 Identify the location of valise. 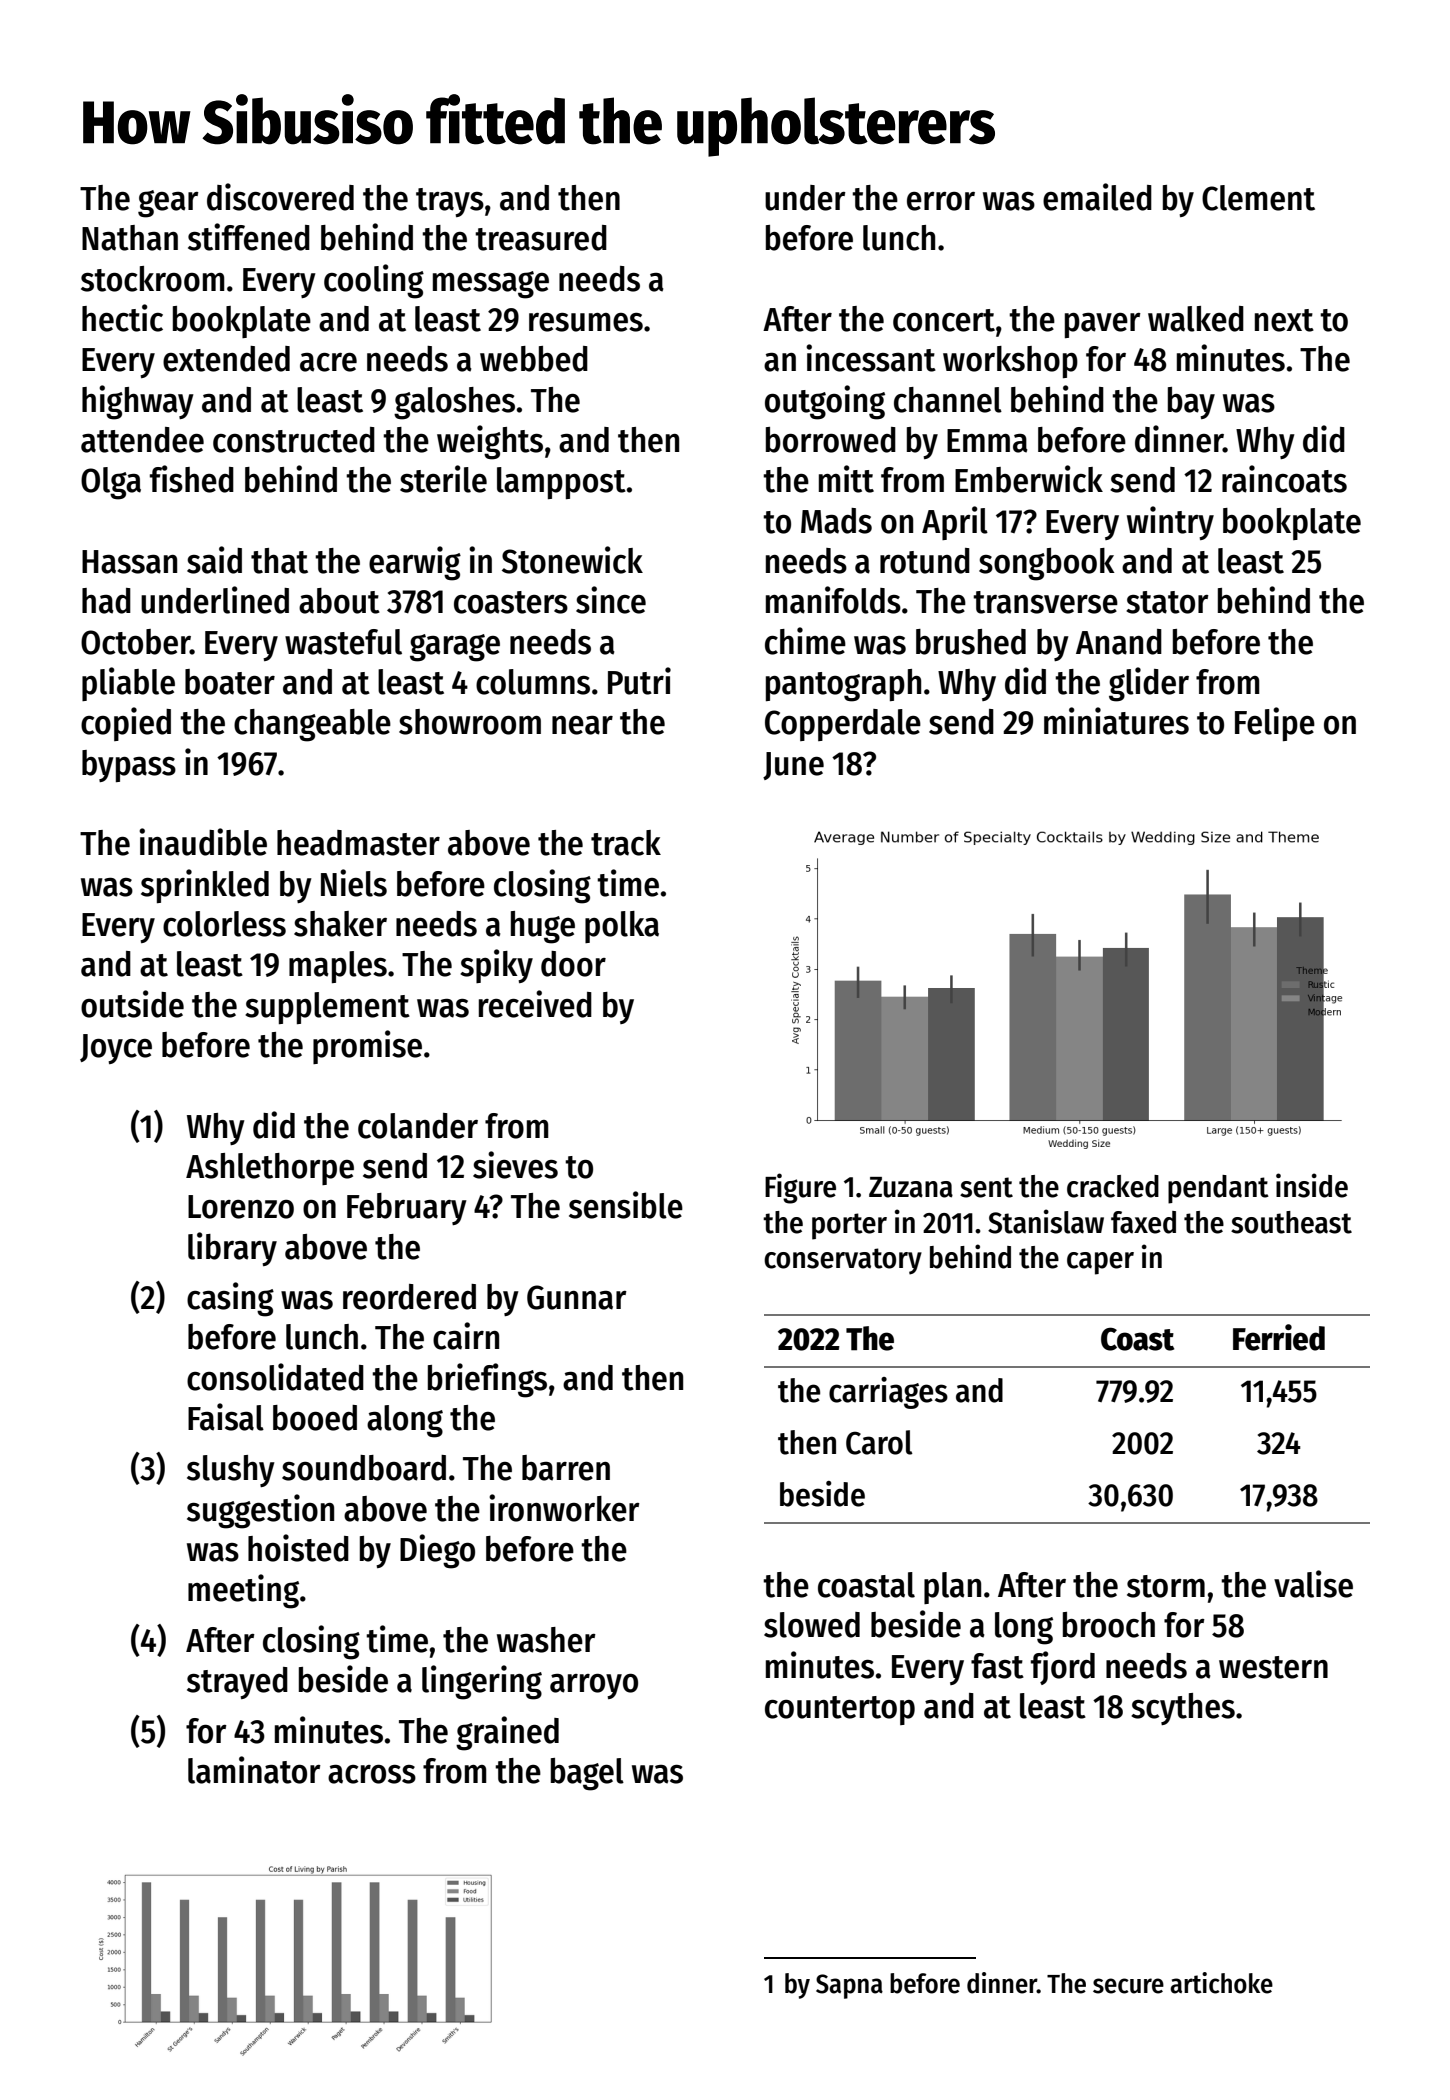
(1313, 1584).
